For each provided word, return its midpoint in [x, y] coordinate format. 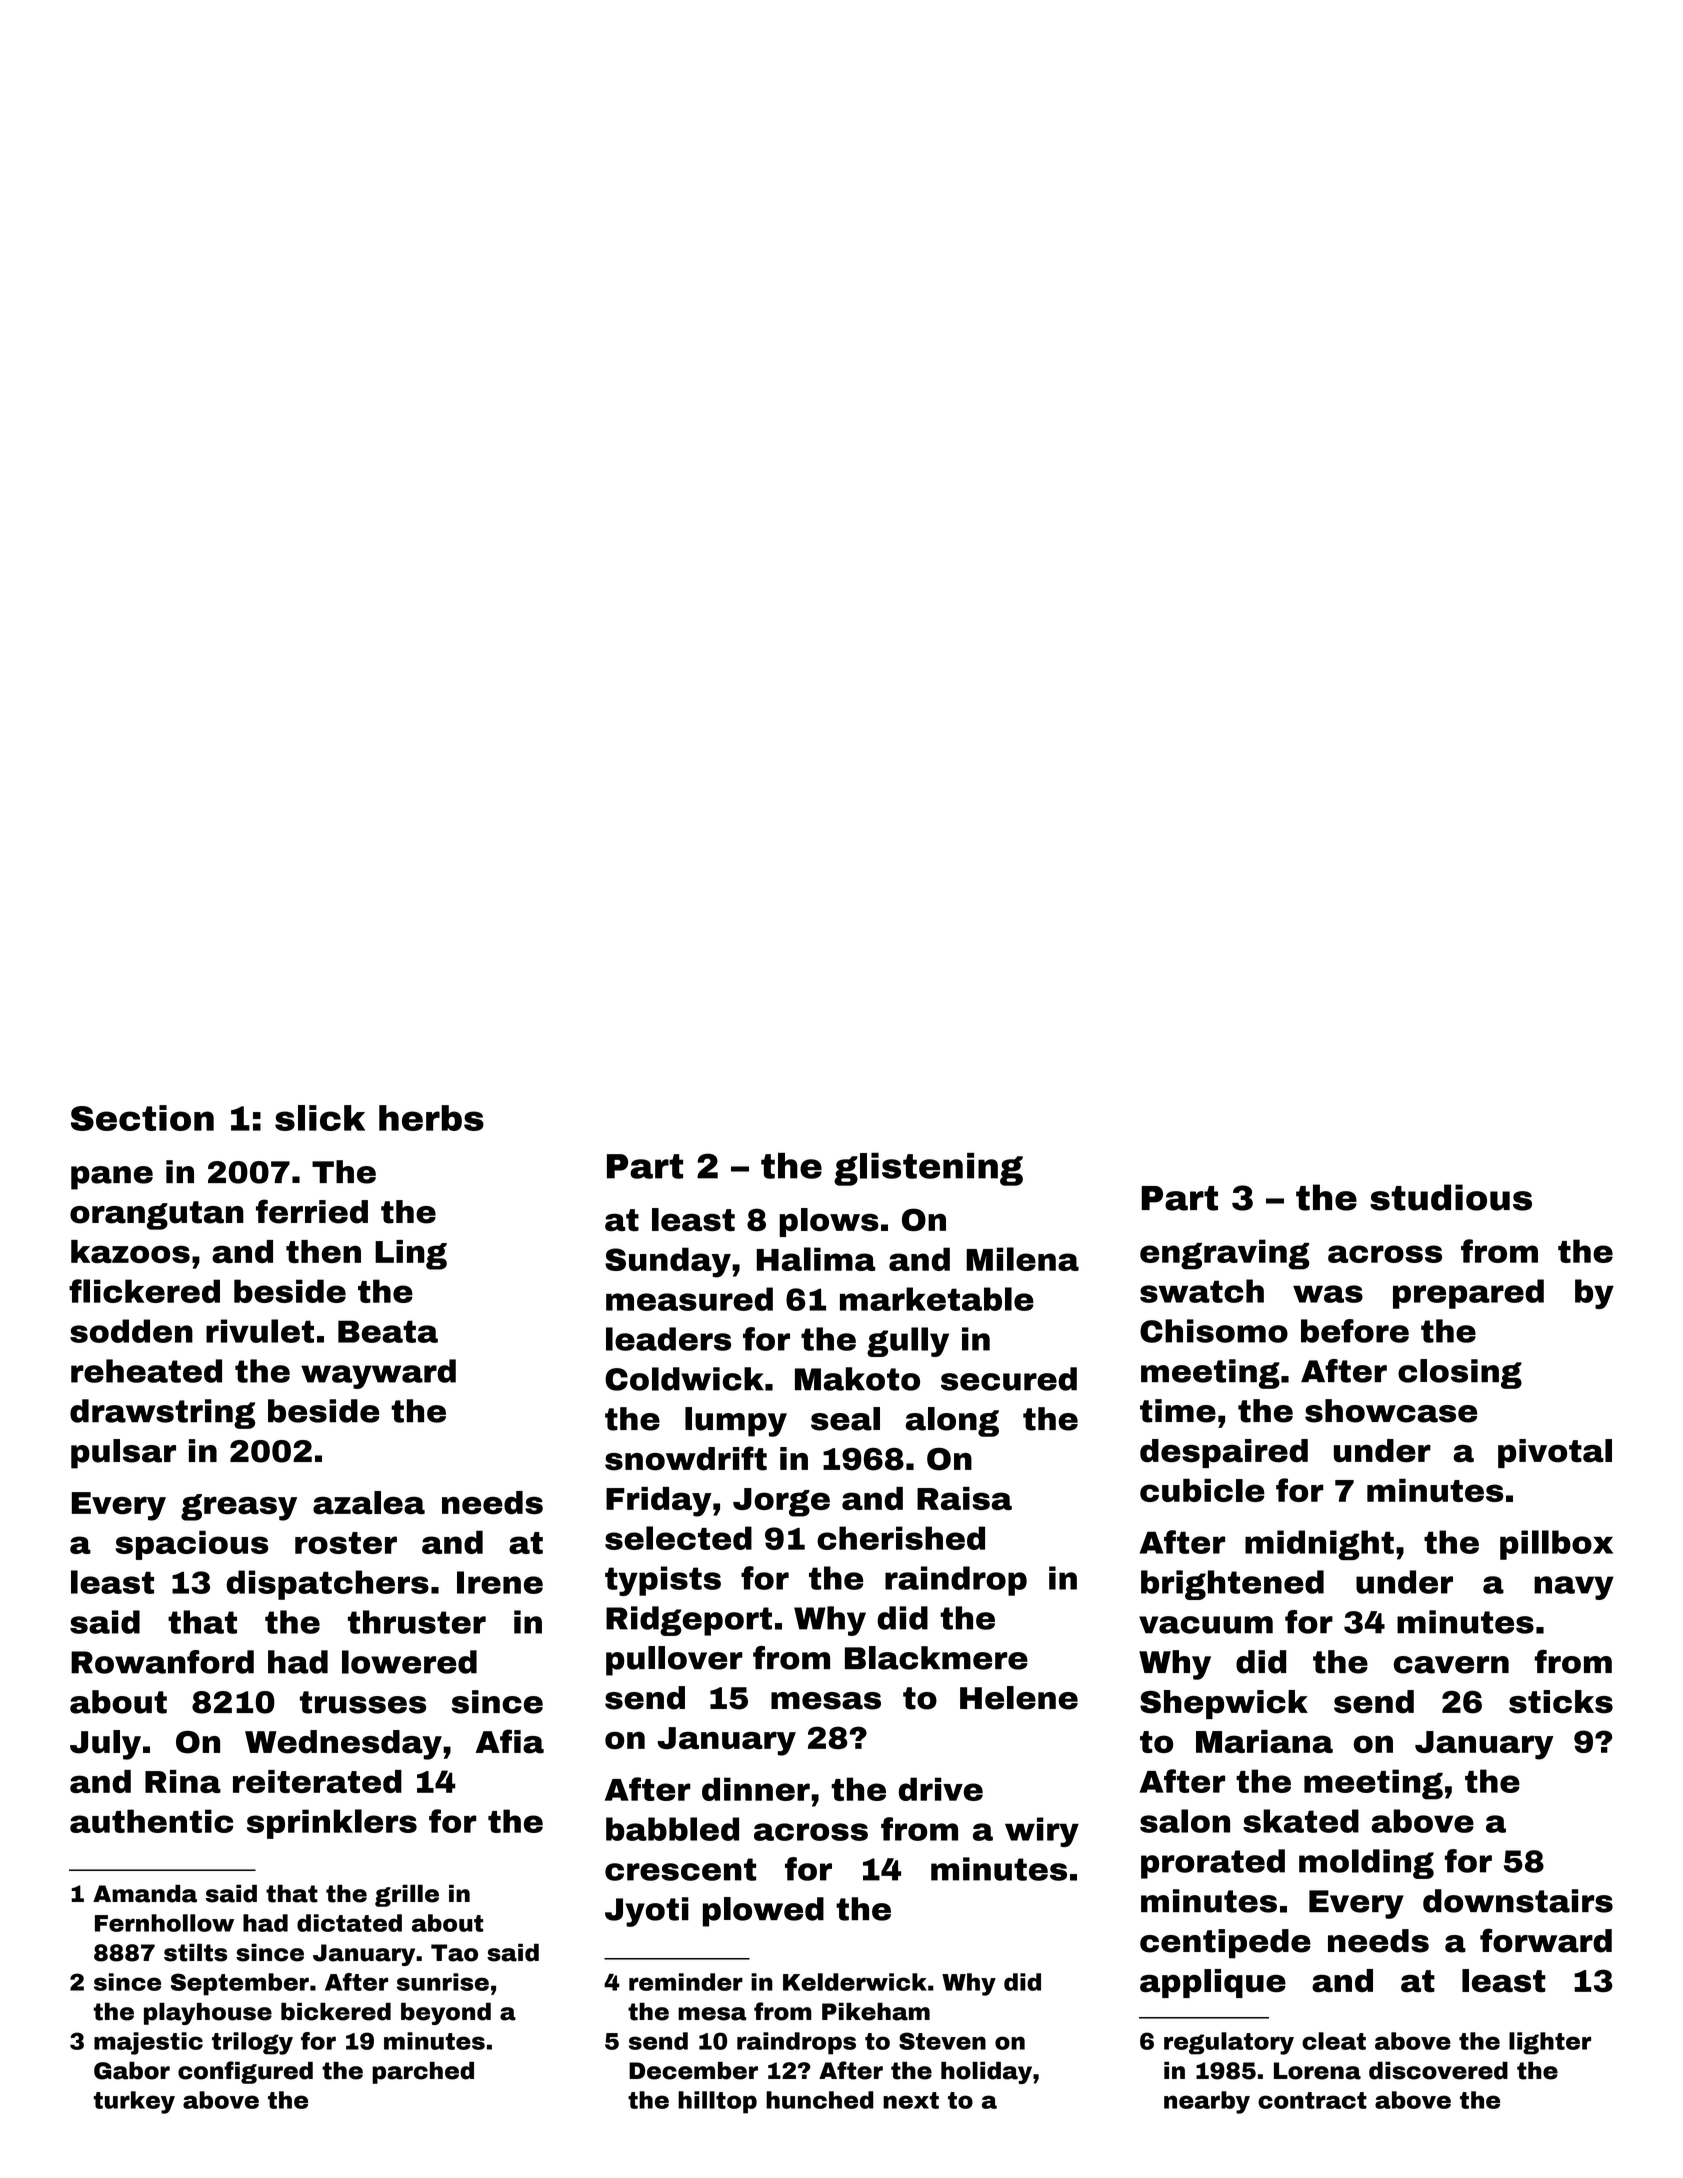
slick [320, 1118]
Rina [183, 1781]
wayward [378, 1374]
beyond [446, 2014]
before [1355, 1331]
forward [1546, 1940]
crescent [680, 1869]
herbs [431, 1118]
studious [1451, 1197]
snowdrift [686, 1458]
